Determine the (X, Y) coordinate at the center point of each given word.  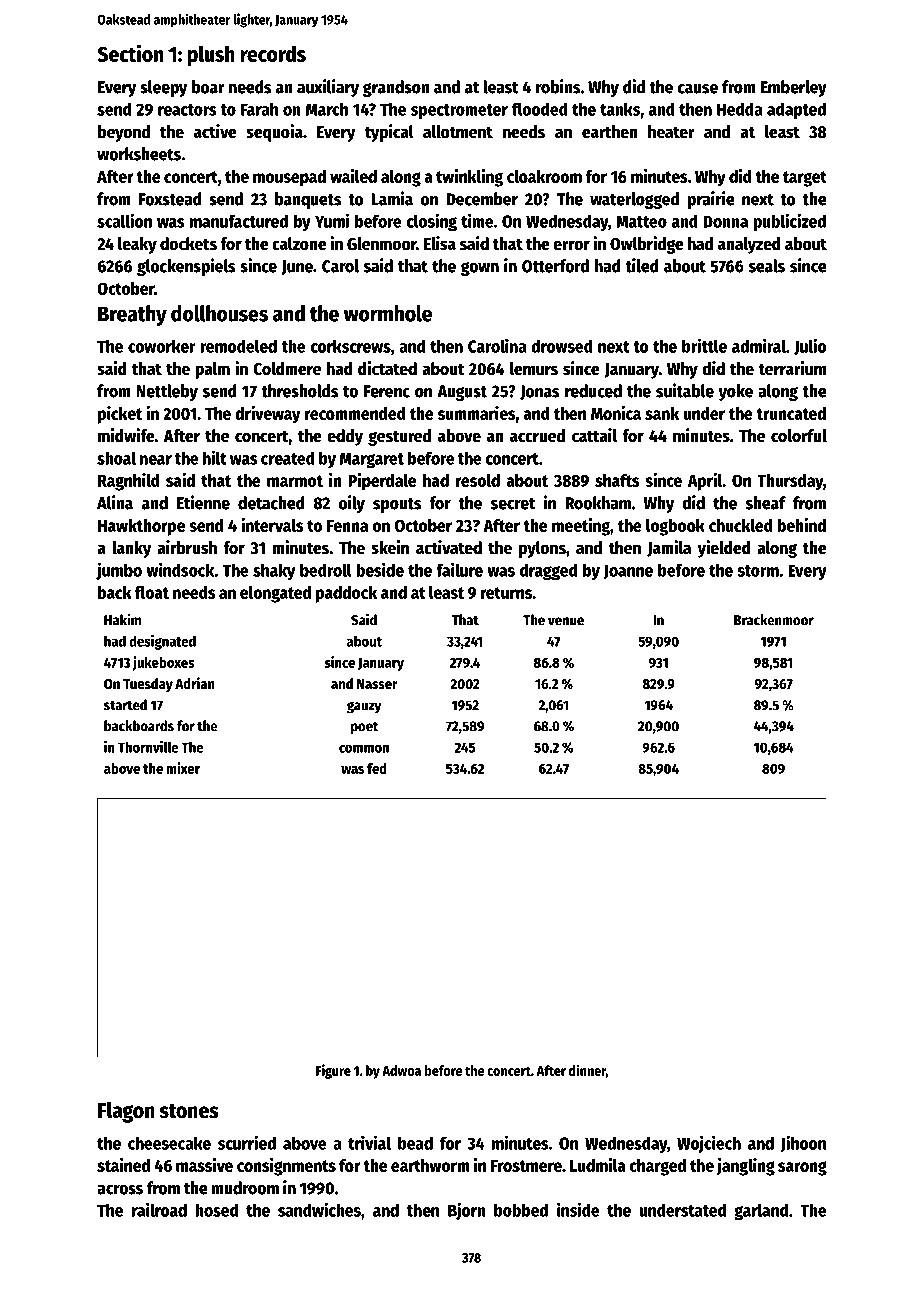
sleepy (164, 88)
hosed (216, 1210)
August (462, 393)
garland (761, 1212)
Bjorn (467, 1211)
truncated (791, 413)
